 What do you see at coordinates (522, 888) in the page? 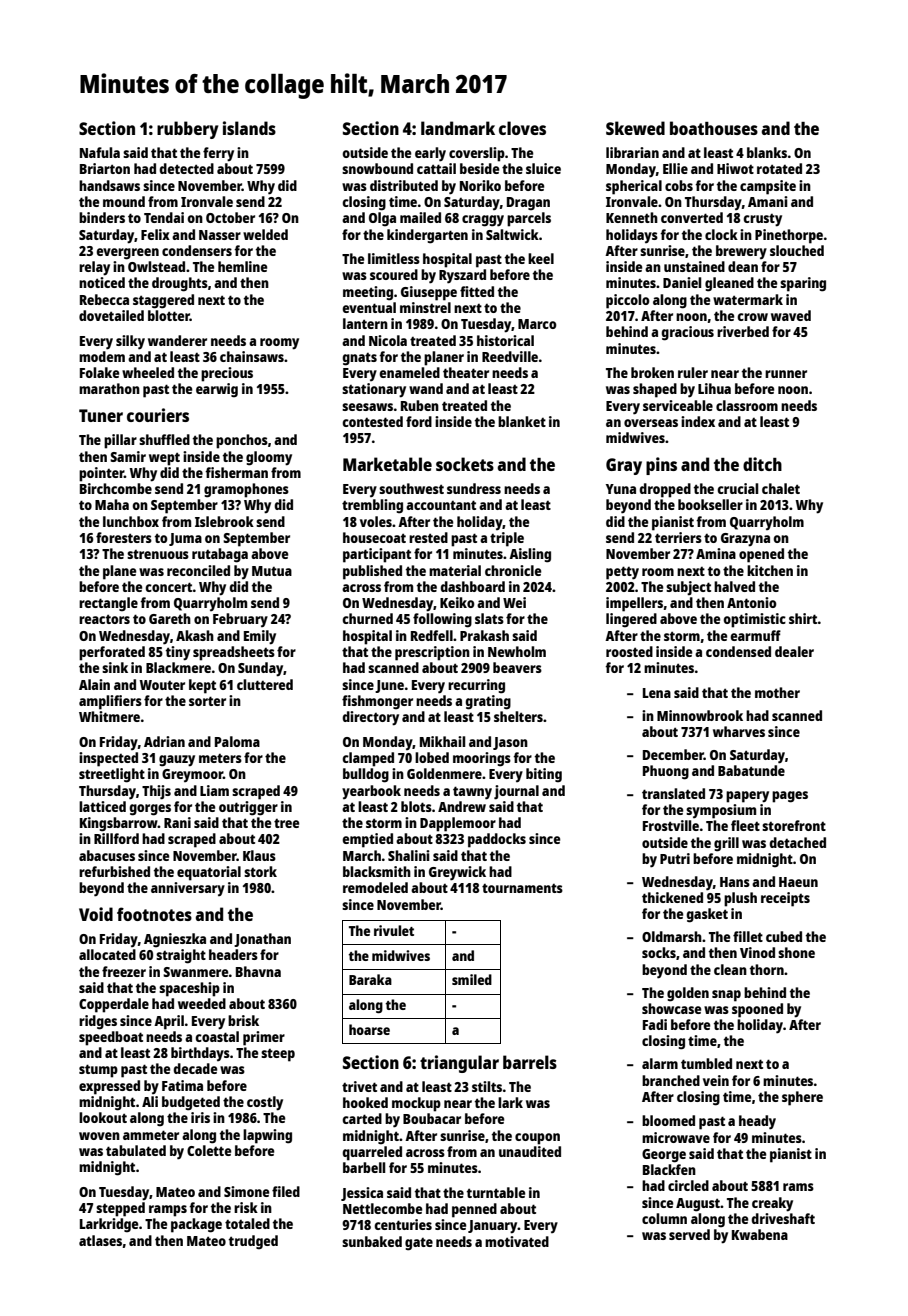
I see `tournaments` at bounding box center [522, 888].
